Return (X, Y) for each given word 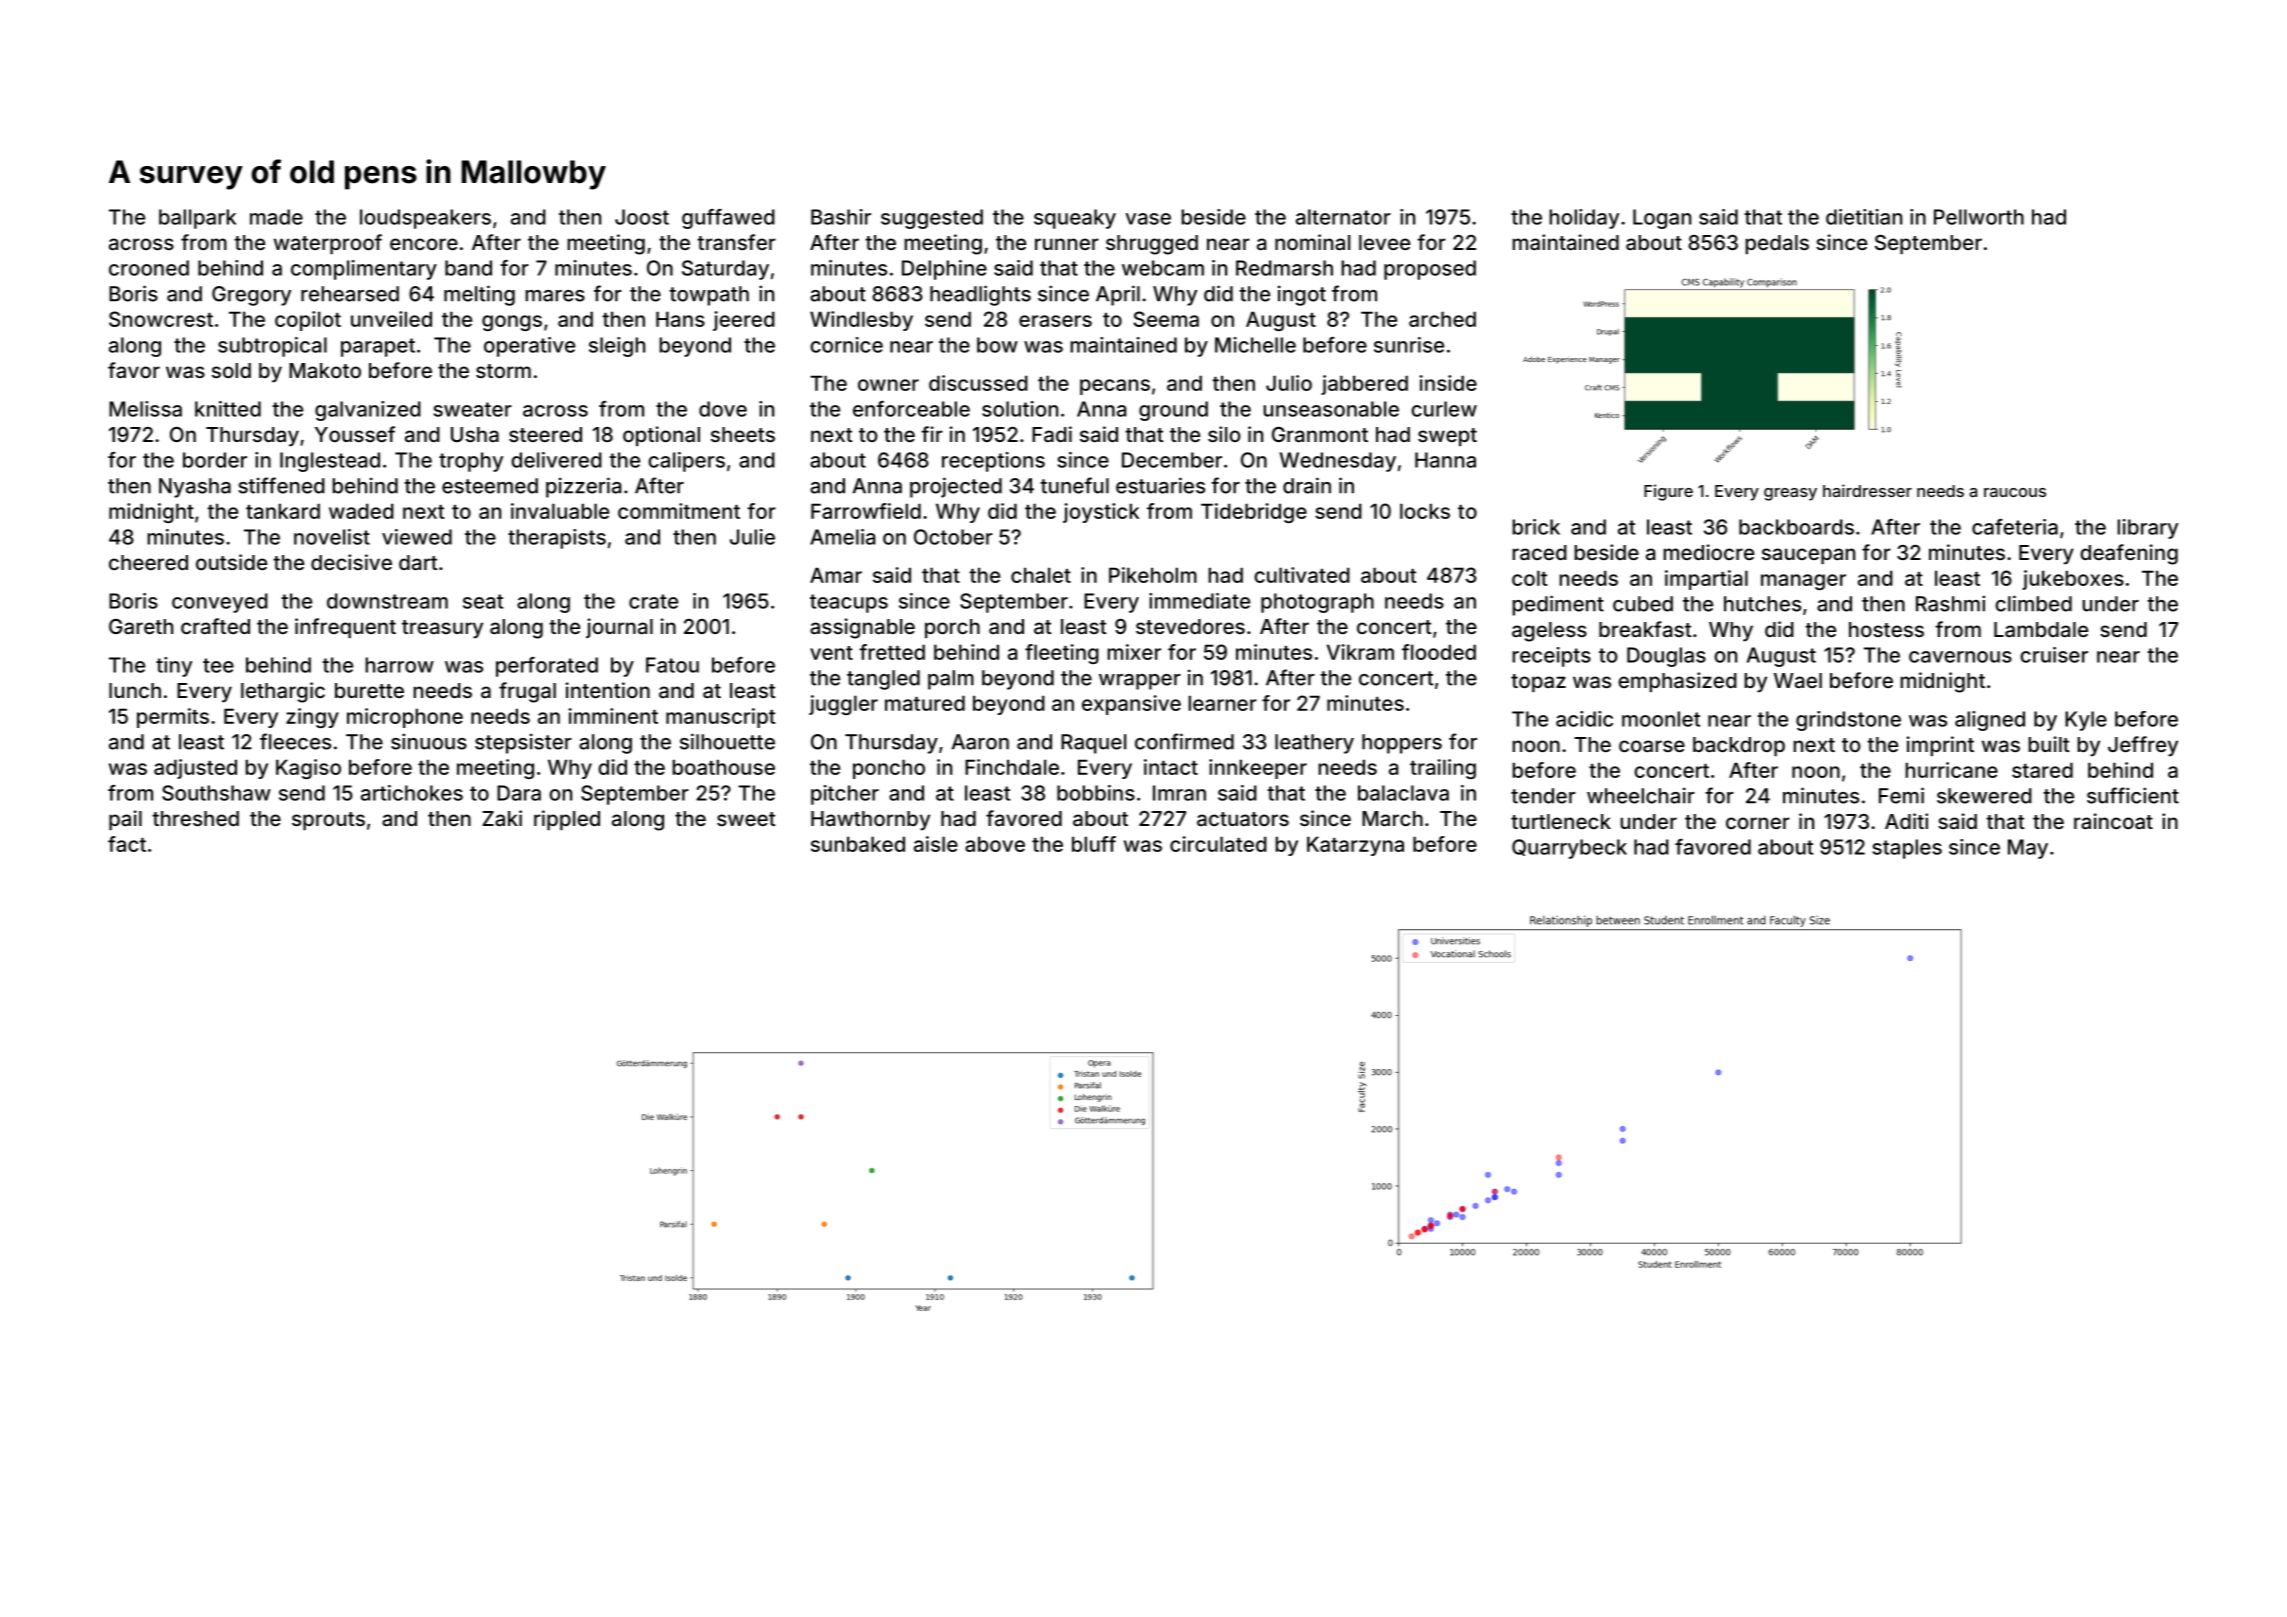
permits (173, 718)
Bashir (841, 217)
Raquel (1093, 744)
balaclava (1403, 793)
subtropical (272, 347)
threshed (195, 818)
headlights (980, 295)
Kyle (2086, 721)
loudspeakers (425, 219)
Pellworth (1979, 217)
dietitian (1864, 217)
